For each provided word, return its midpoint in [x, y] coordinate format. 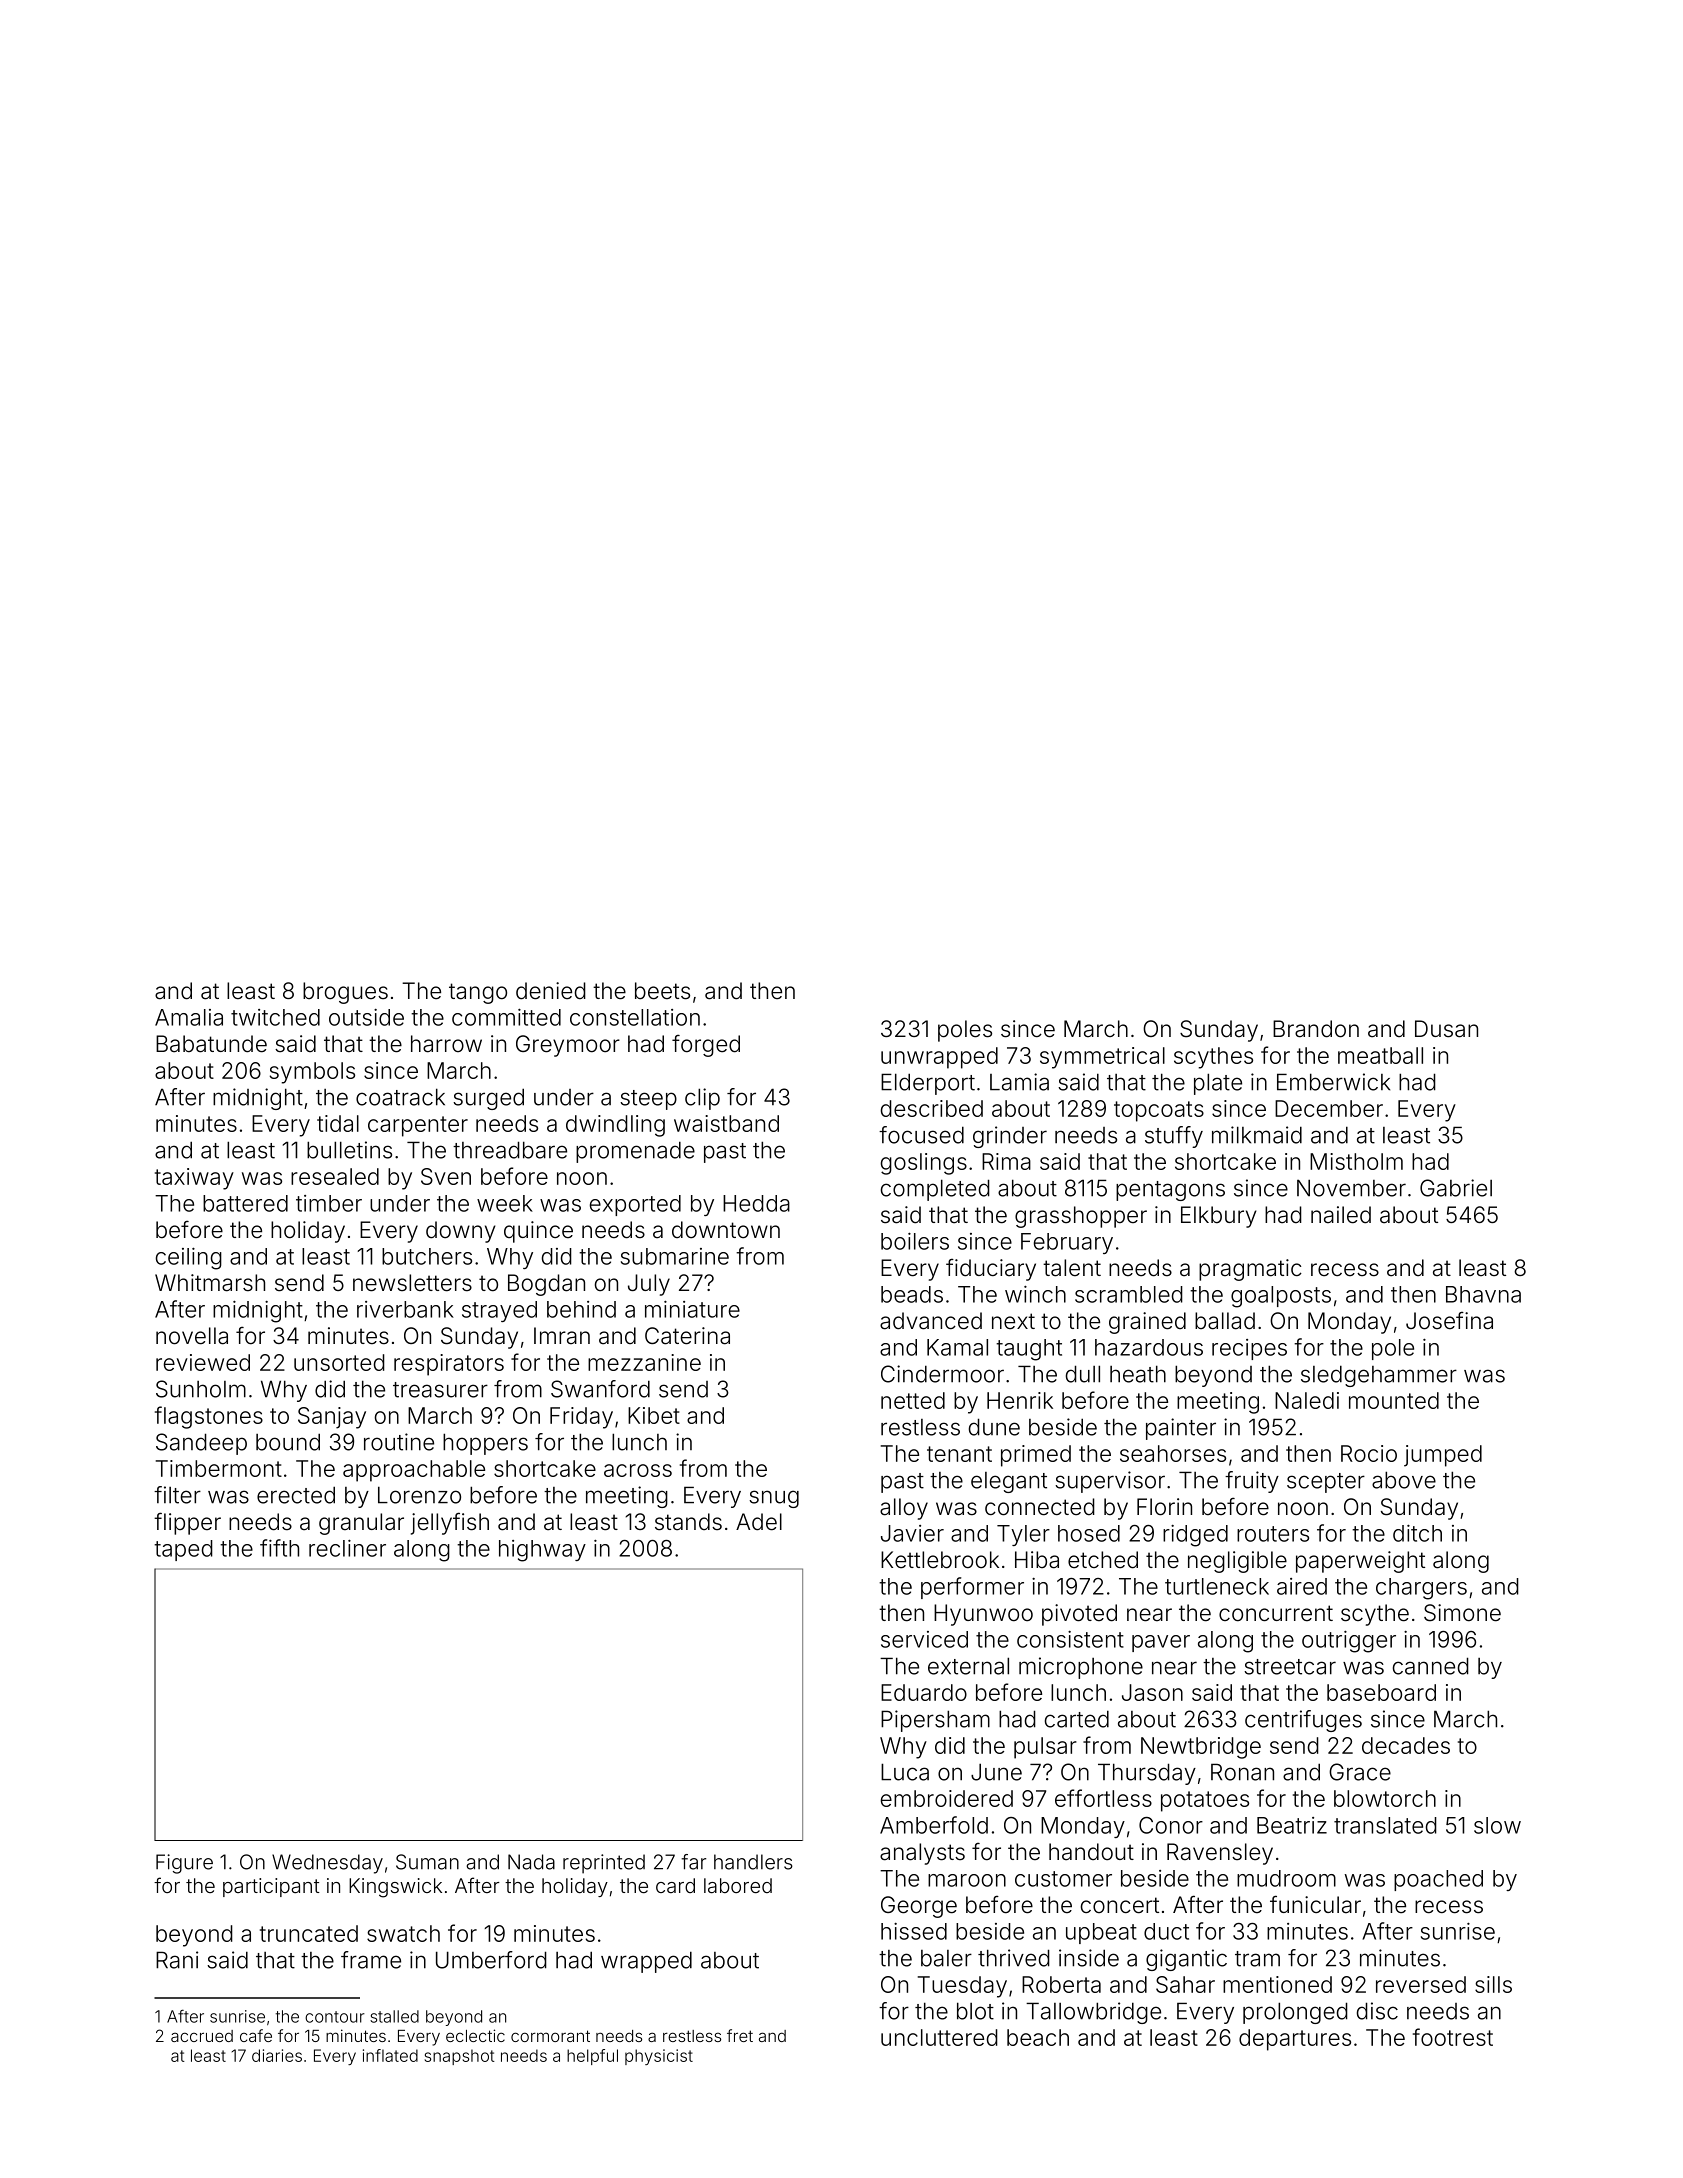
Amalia [189, 1017]
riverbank [405, 1309]
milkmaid [1257, 1135]
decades [1406, 1745]
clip [702, 1099]
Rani [177, 1960]
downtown [726, 1230]
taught [1029, 1350]
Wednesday [327, 1864]
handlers [753, 1862]
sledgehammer [1379, 1376]
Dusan [1446, 1029]
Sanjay [332, 1418]
